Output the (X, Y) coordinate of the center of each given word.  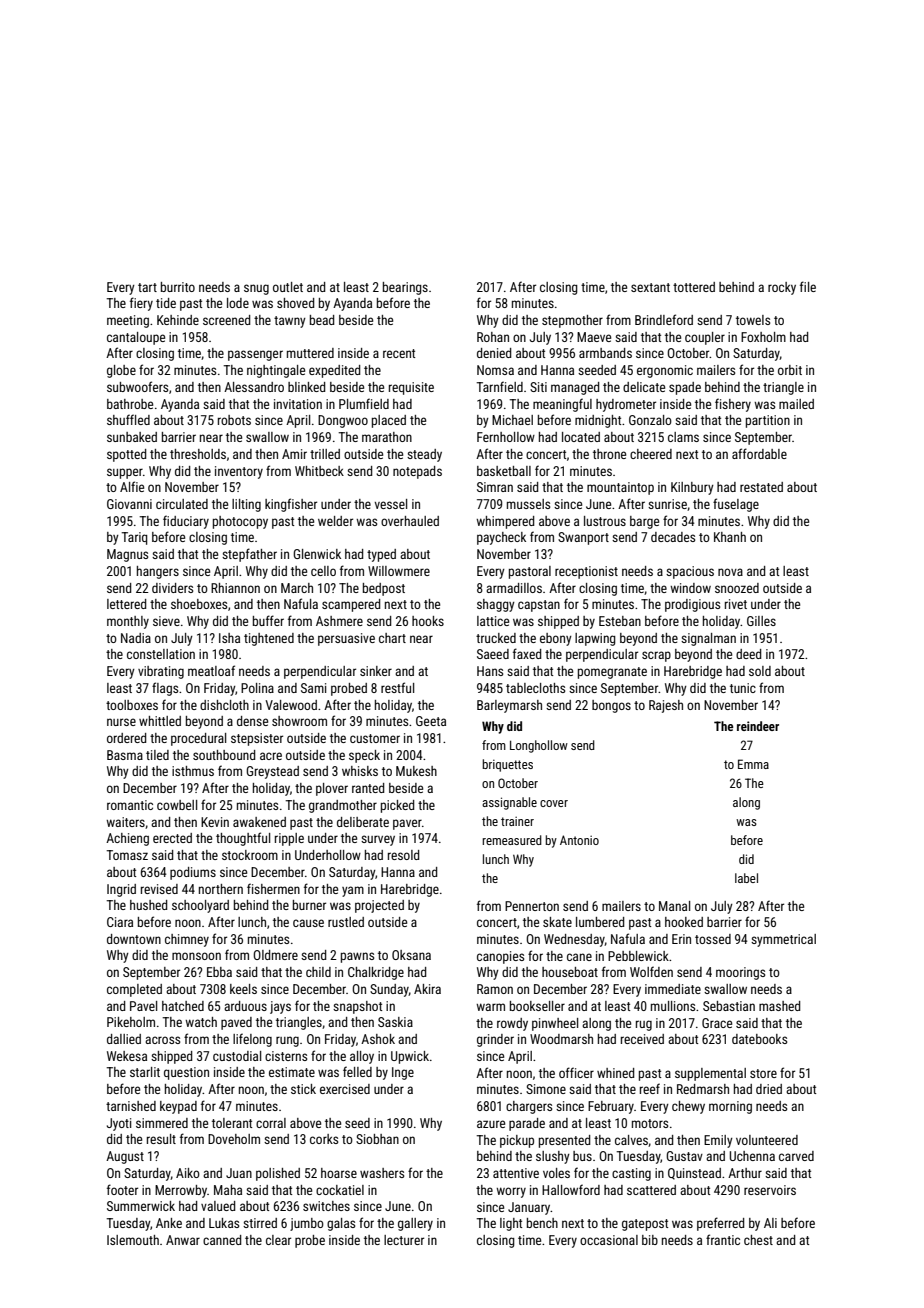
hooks (428, 621)
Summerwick (141, 1206)
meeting (128, 321)
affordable (759, 453)
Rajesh (666, 706)
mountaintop (620, 488)
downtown (134, 939)
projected (379, 906)
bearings (405, 288)
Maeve (594, 337)
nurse (121, 722)
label (746, 878)
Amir (294, 454)
